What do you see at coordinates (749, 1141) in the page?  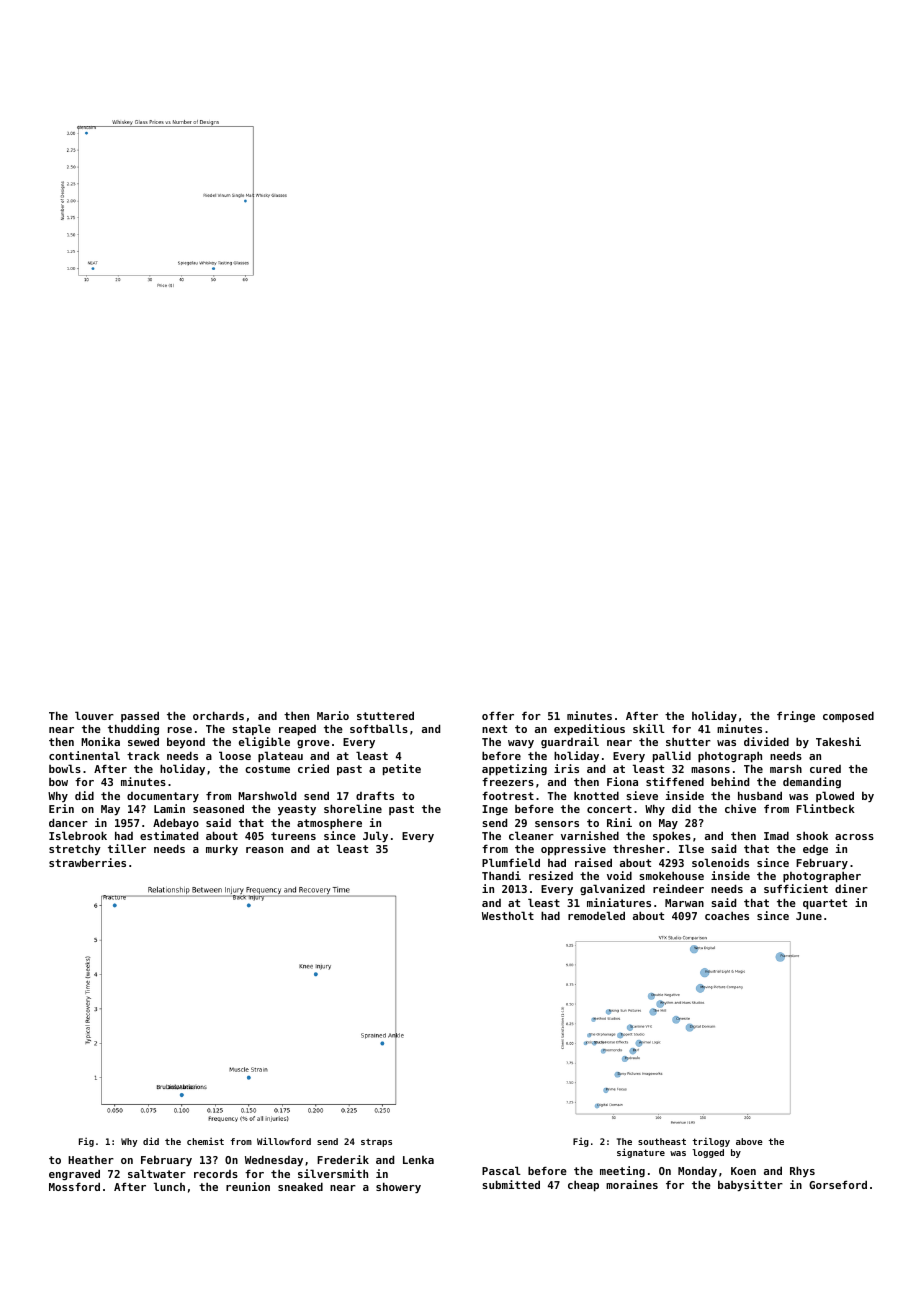 I see `above` at bounding box center [749, 1141].
